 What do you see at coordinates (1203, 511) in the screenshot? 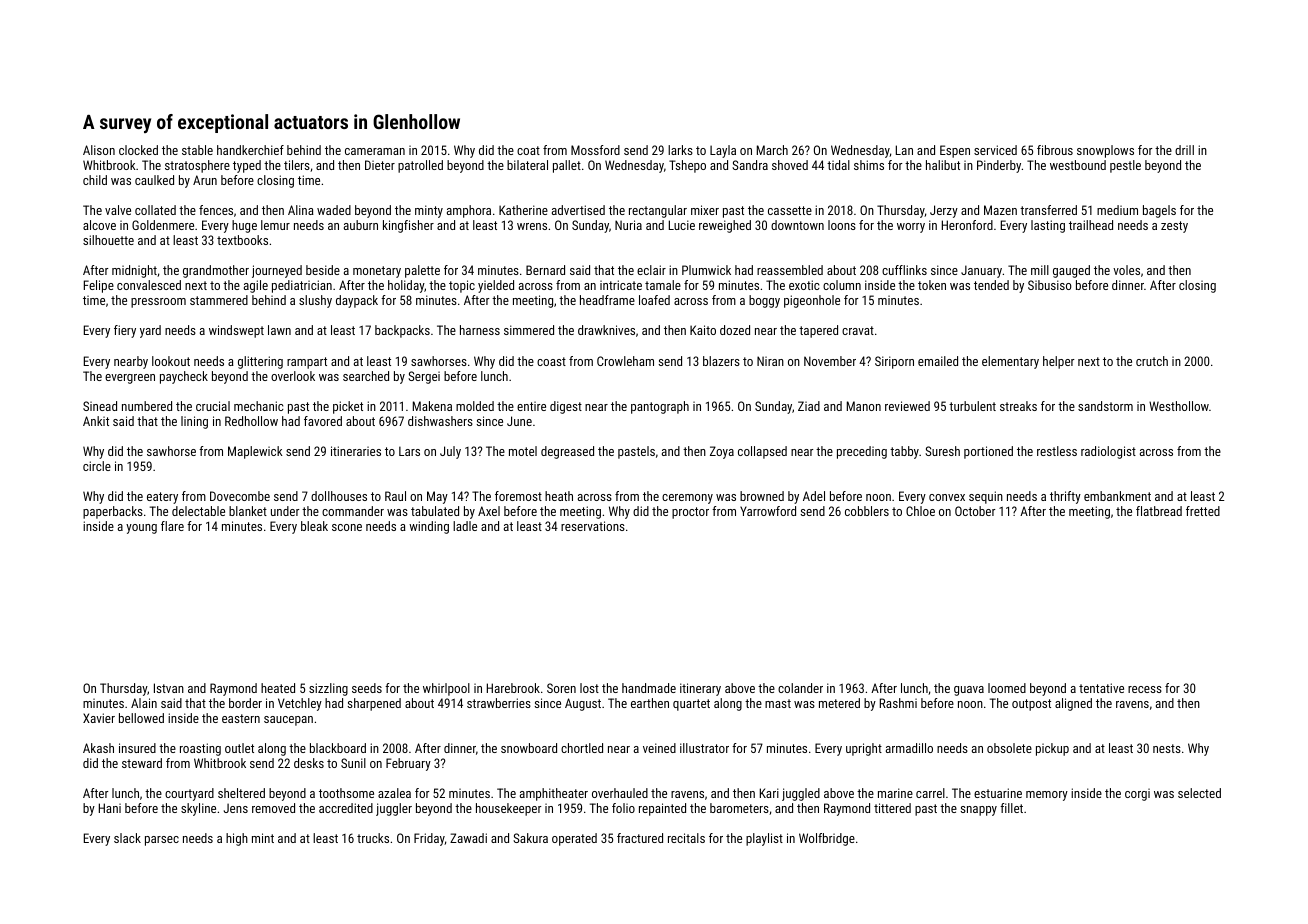
I see `fretted` at bounding box center [1203, 511].
